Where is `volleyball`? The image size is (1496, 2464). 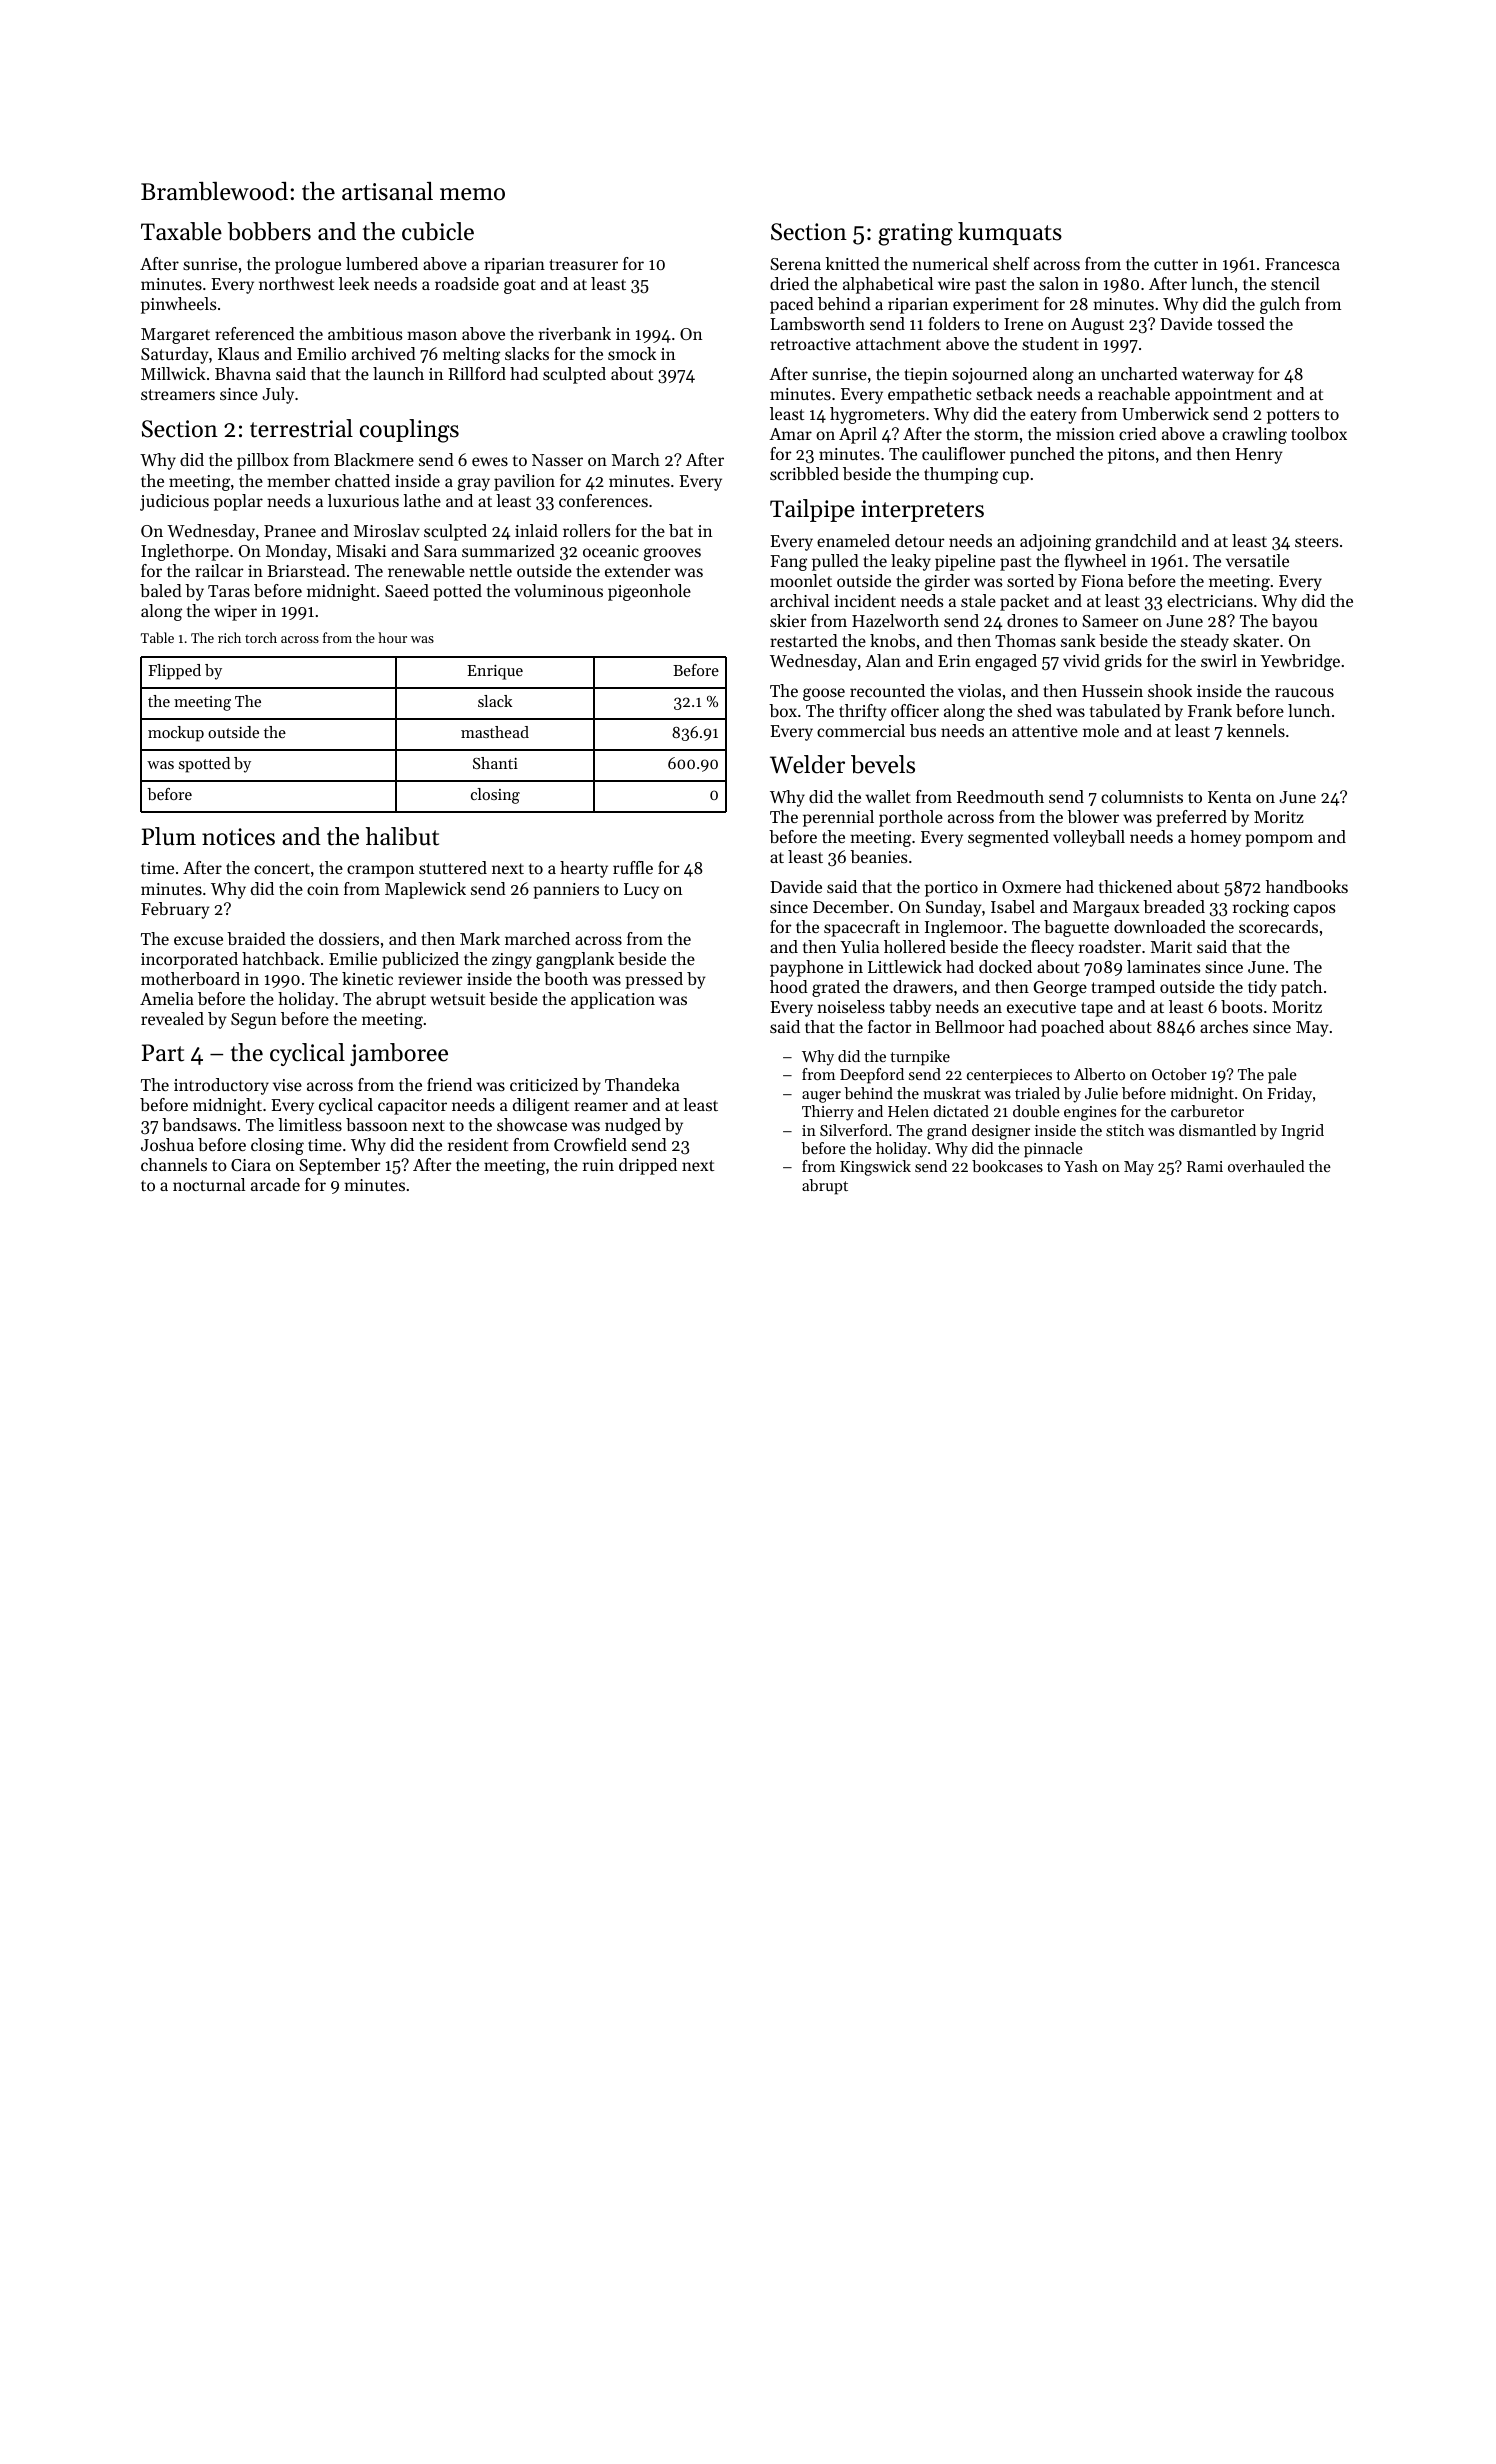 volleyball is located at coordinates (1089, 838).
